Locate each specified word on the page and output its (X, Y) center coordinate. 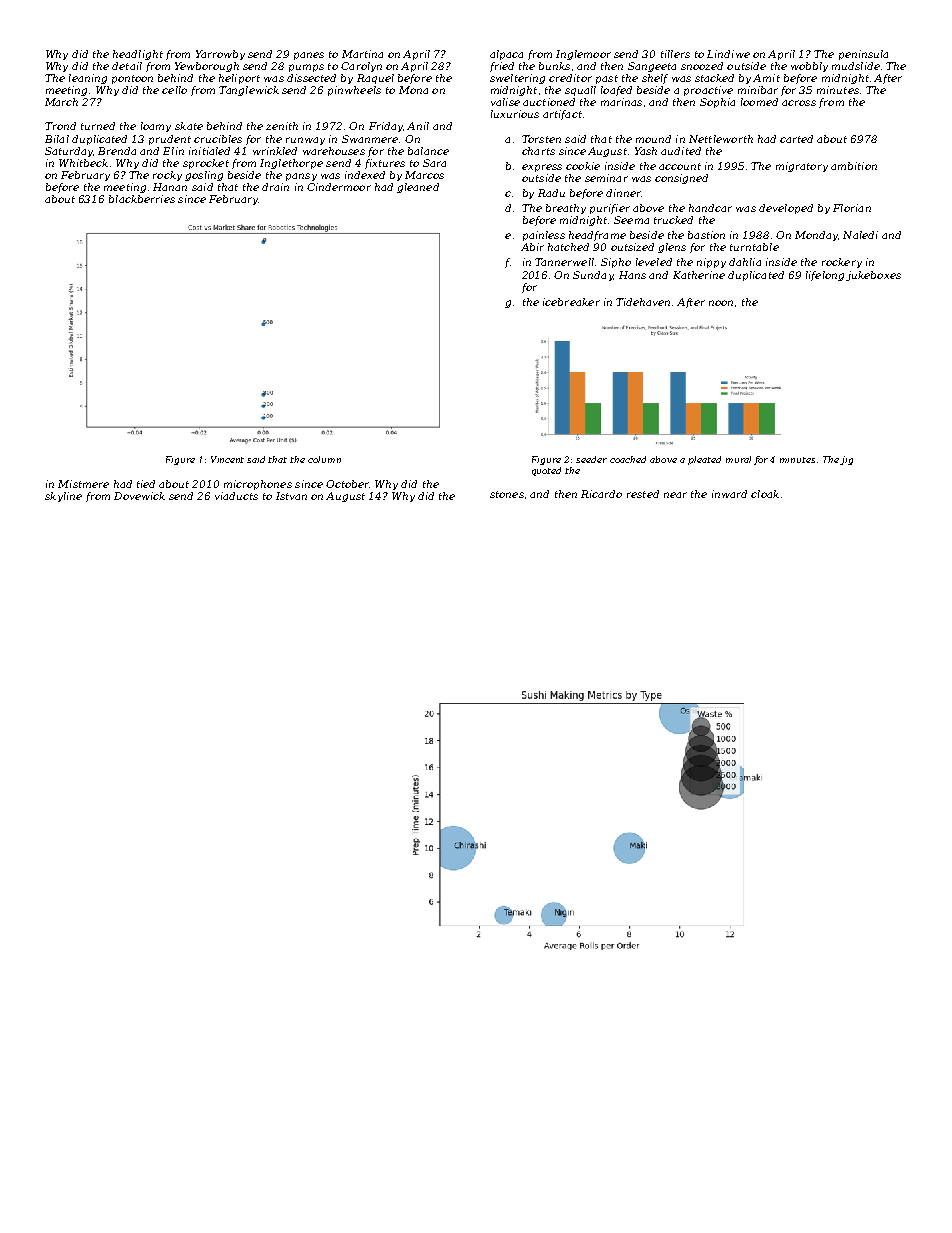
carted (796, 139)
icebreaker (571, 302)
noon (721, 303)
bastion (706, 235)
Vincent (227, 459)
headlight (138, 55)
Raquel (375, 79)
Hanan (170, 187)
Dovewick (139, 496)
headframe (597, 236)
